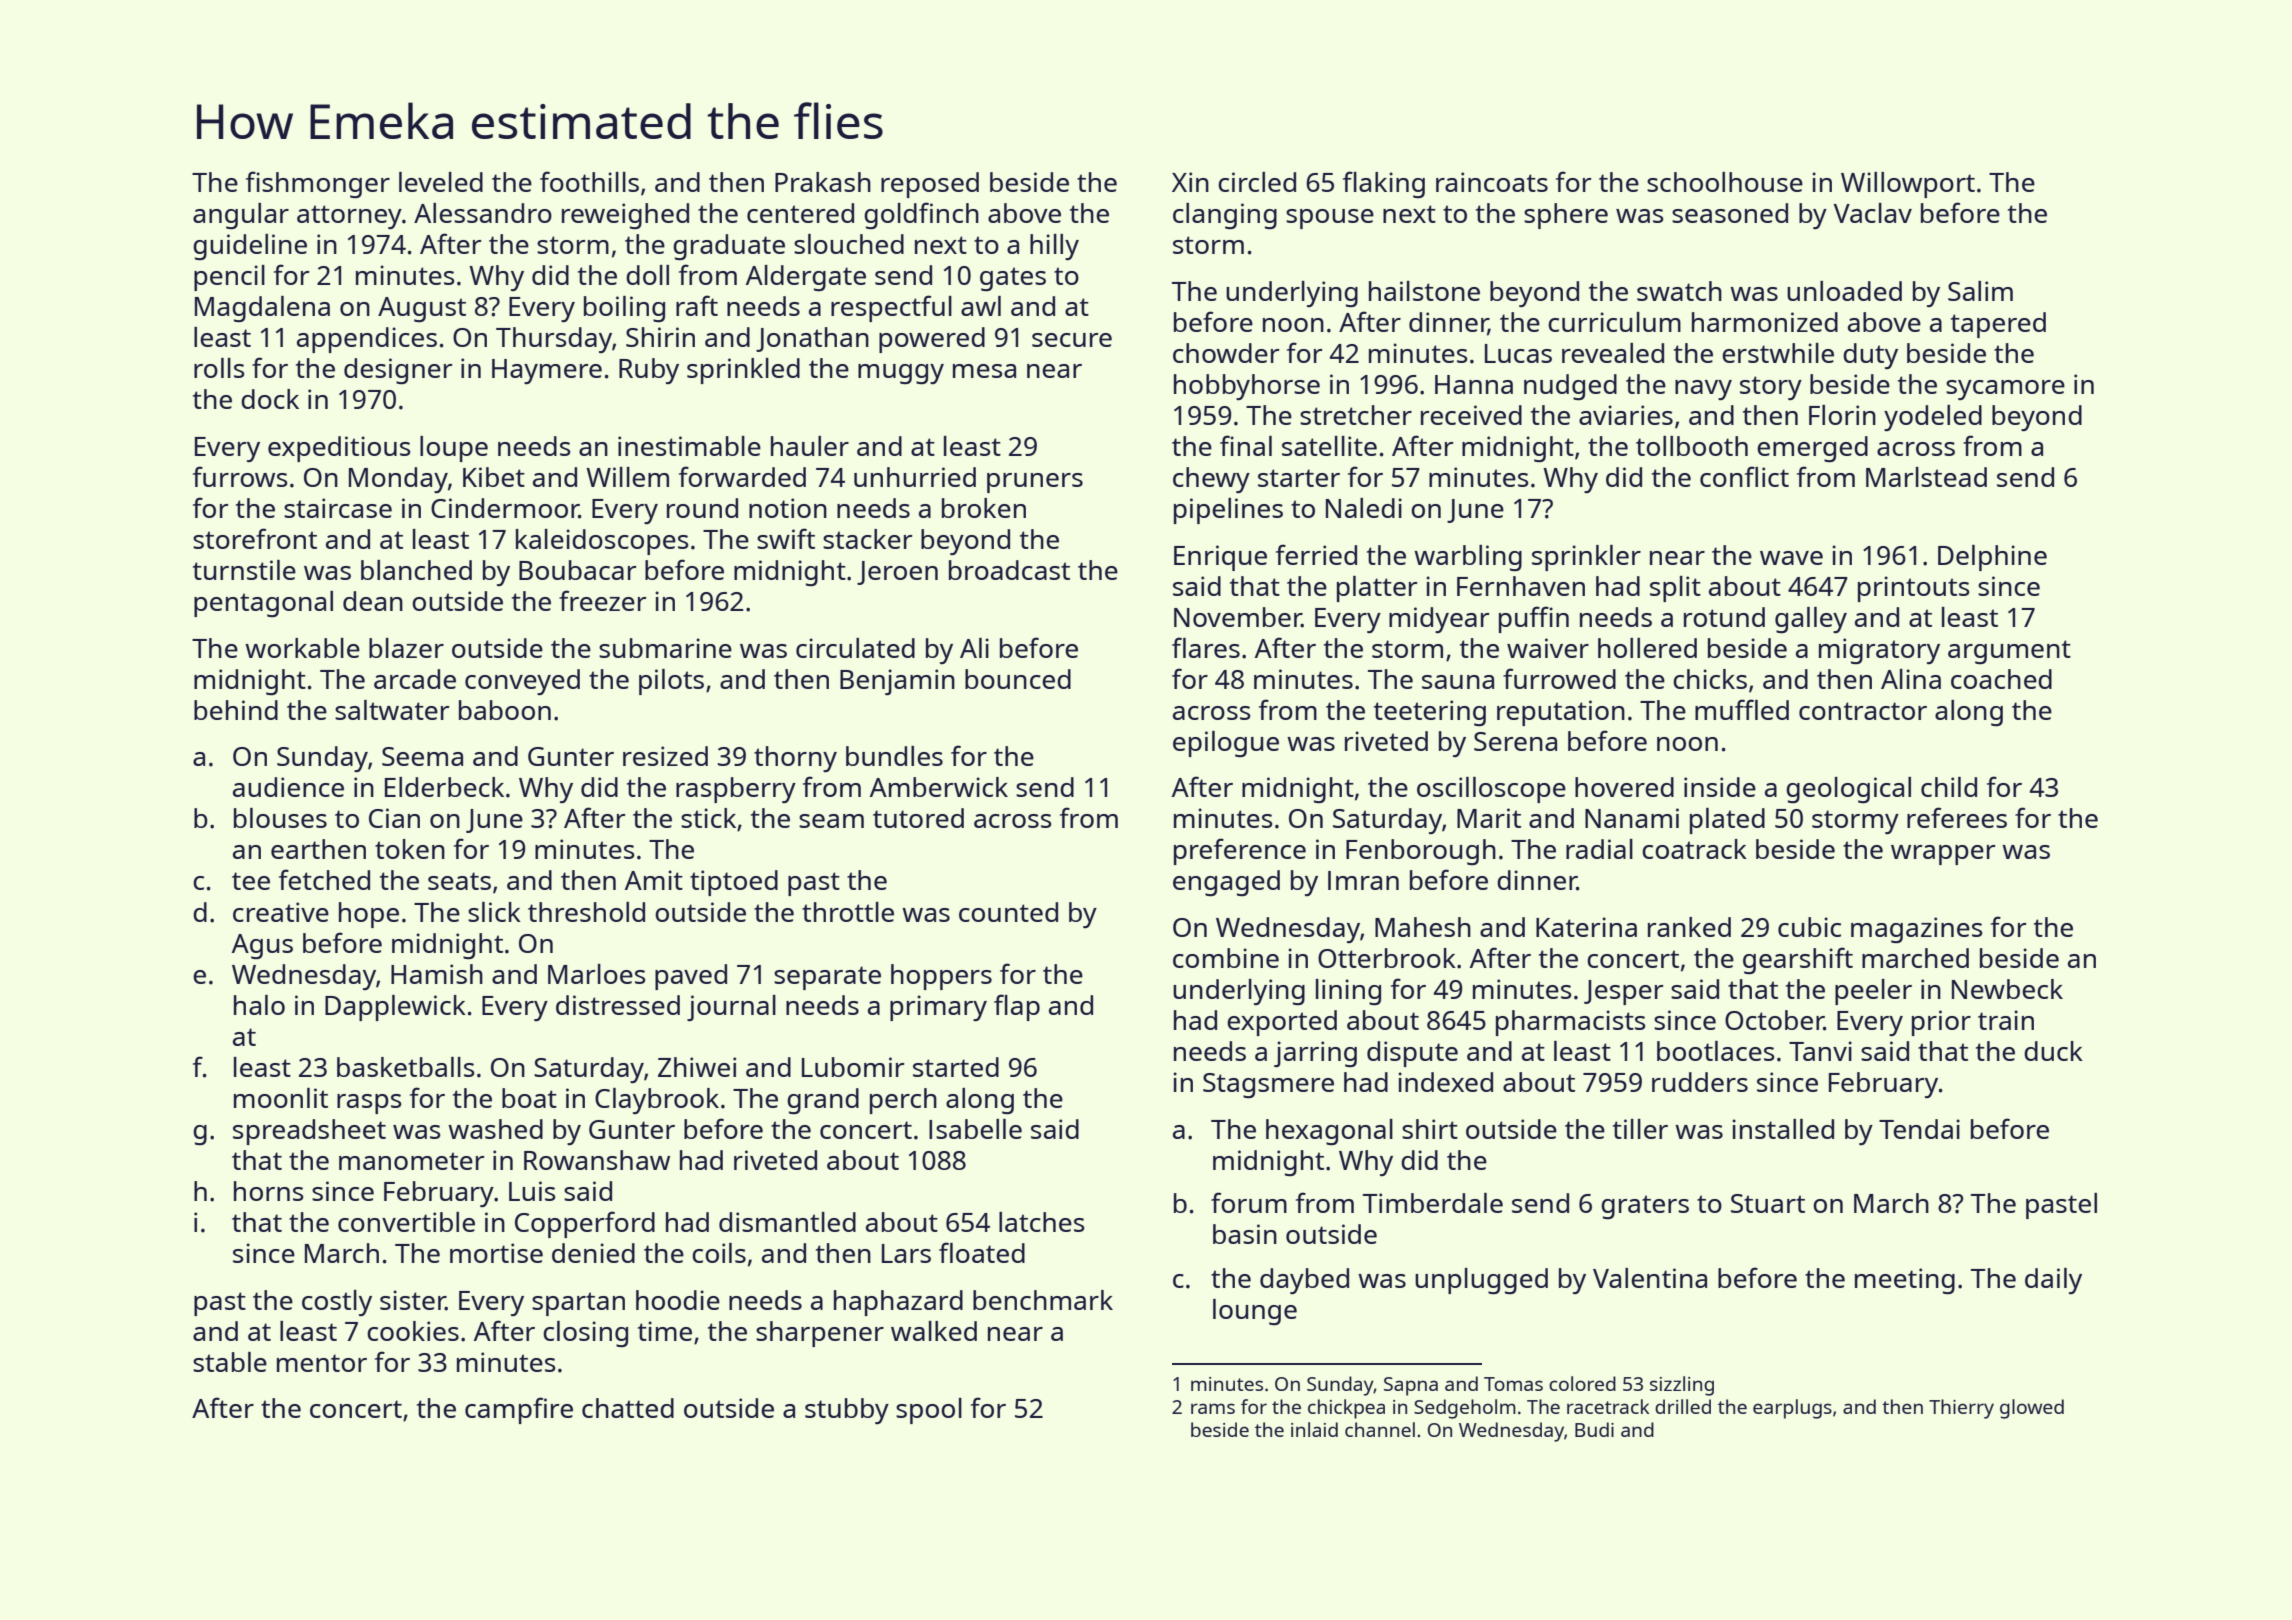 This image has width=2292, height=1620. What do you see at coordinates (597, 1160) in the image?
I see `Rowanshaw` at bounding box center [597, 1160].
